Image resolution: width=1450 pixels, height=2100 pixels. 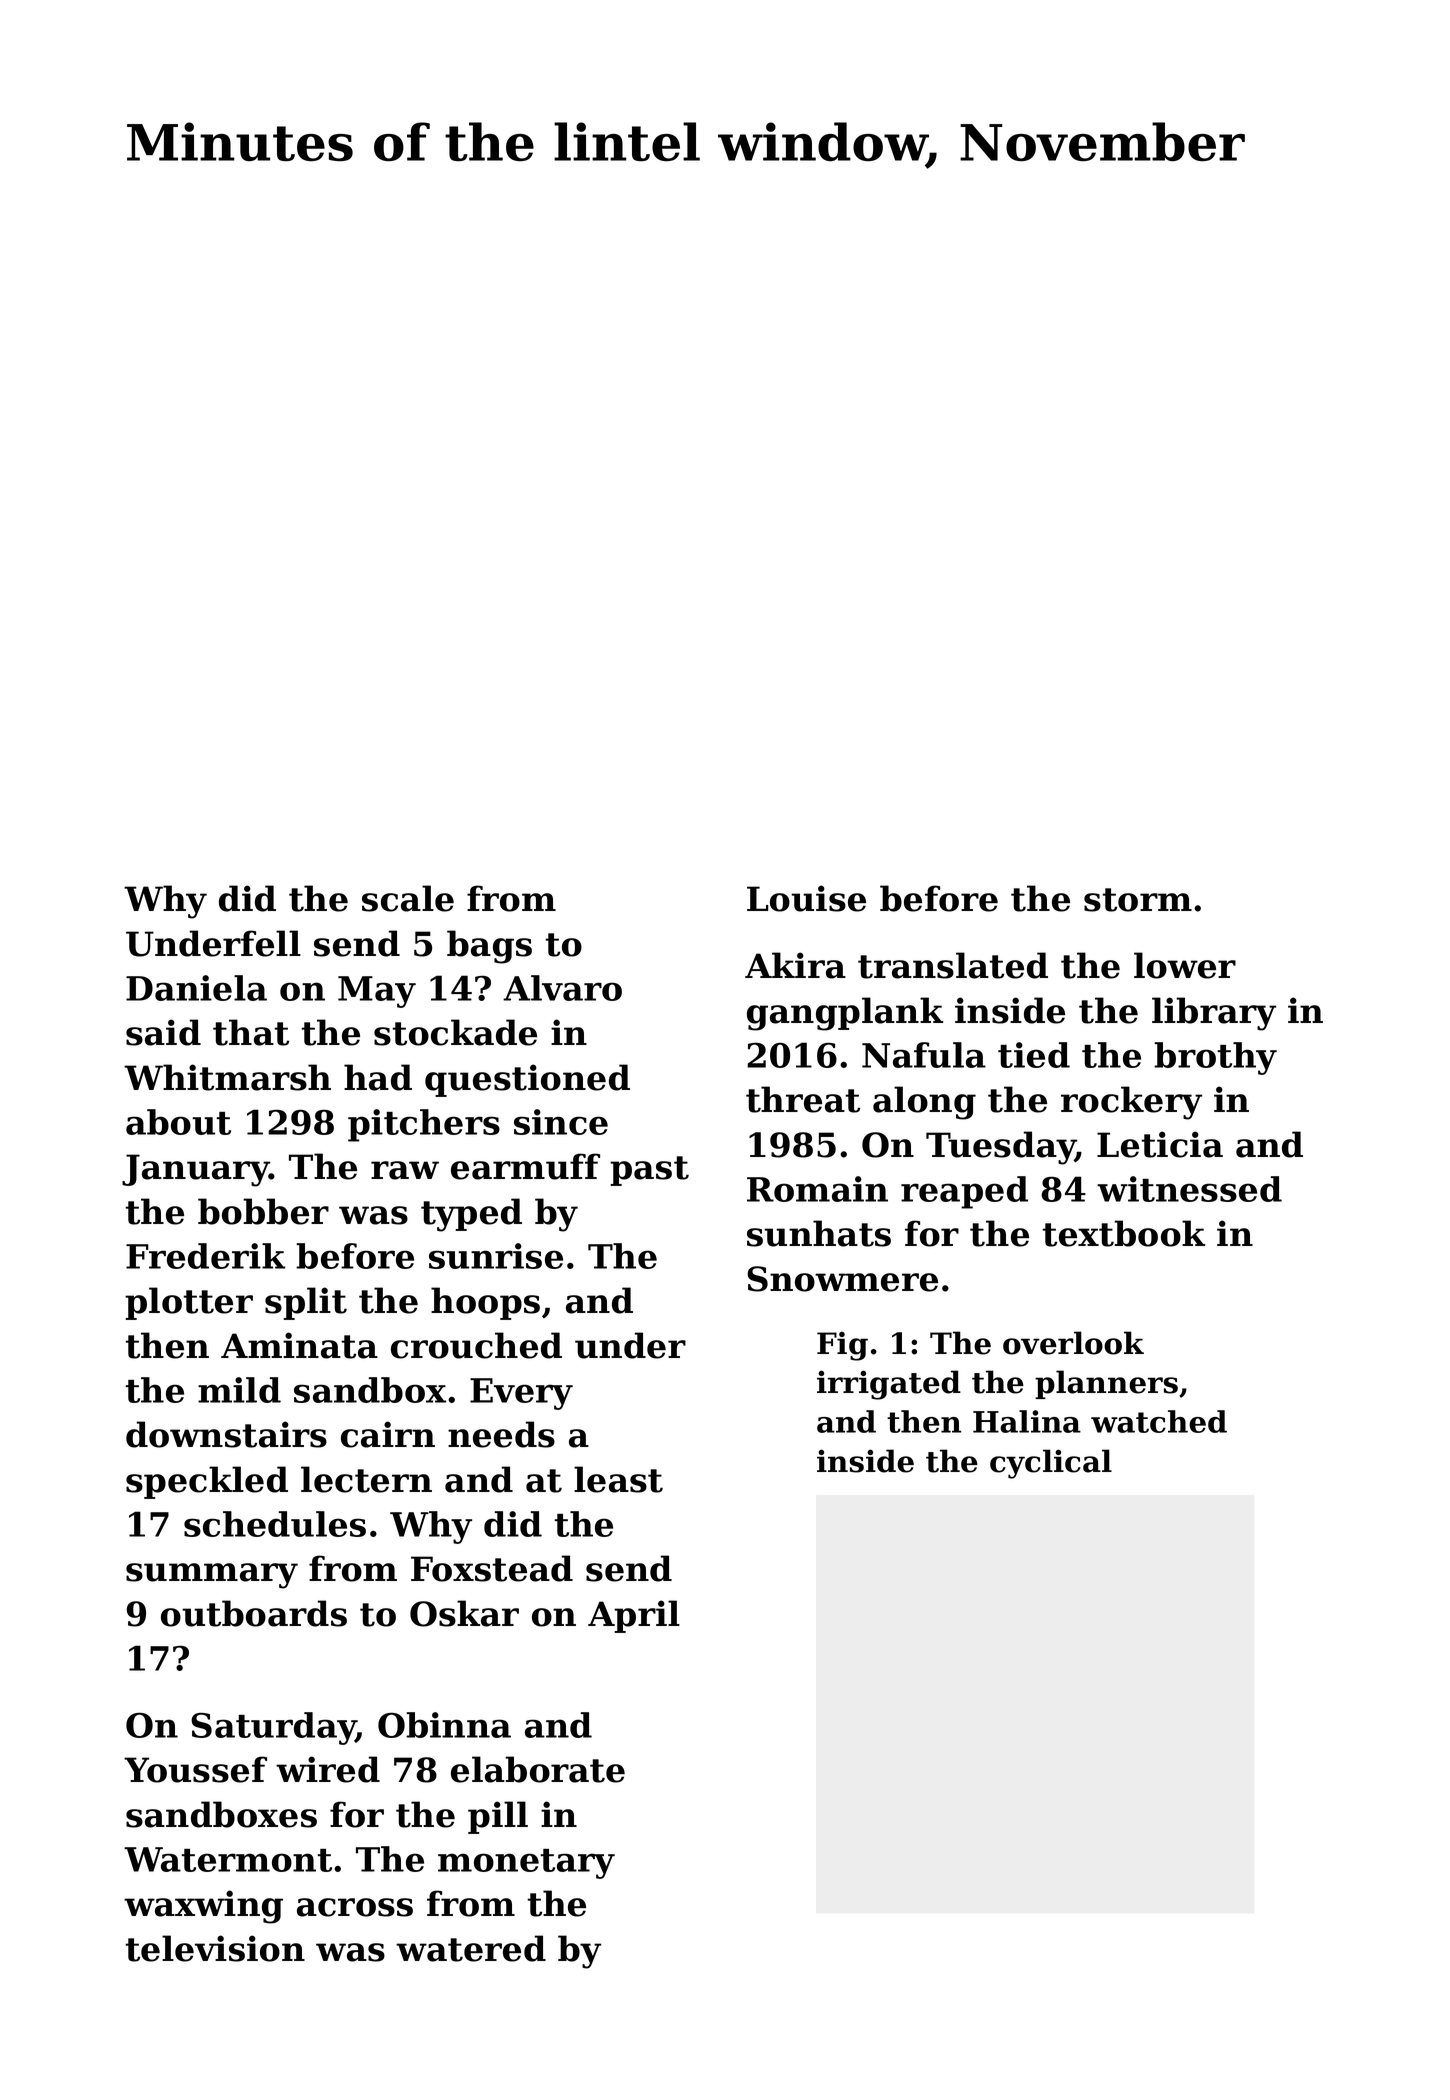 I want to click on television, so click(x=215, y=1948).
